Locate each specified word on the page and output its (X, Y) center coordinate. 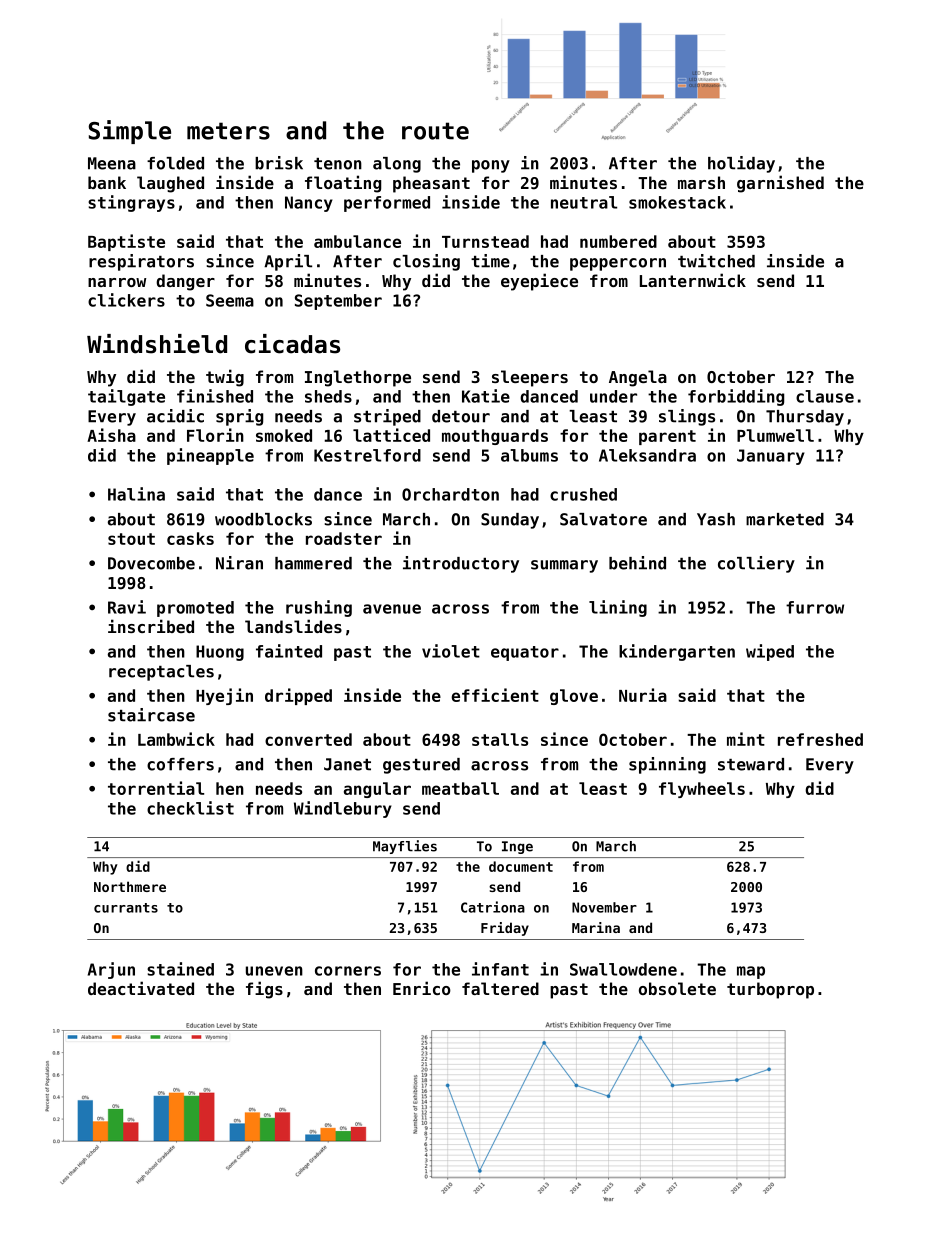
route (435, 131)
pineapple (210, 456)
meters (228, 131)
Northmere (130, 886)
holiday (741, 164)
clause (825, 396)
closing (426, 262)
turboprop (770, 990)
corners (348, 971)
